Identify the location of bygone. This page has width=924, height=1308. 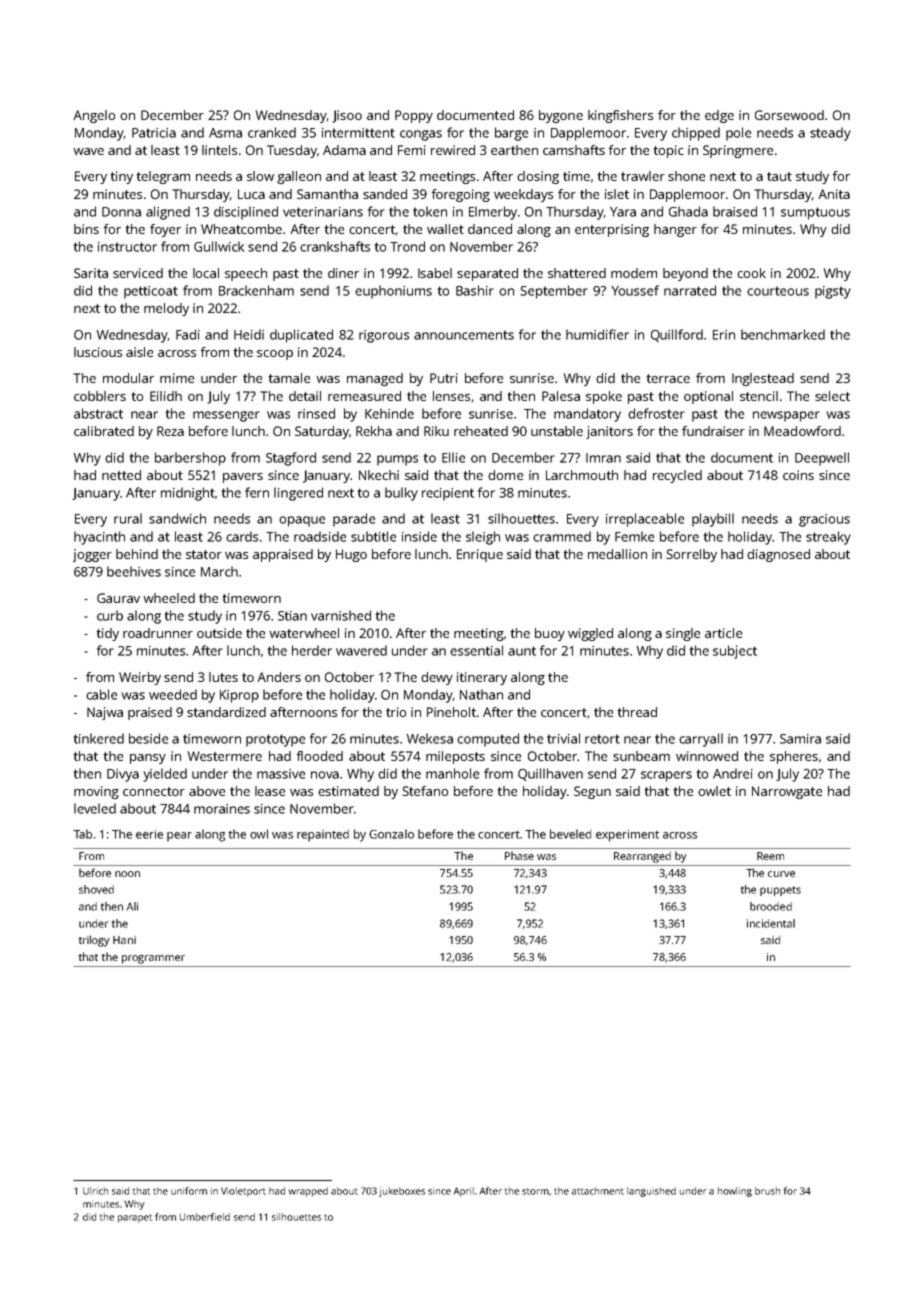
(561, 116).
